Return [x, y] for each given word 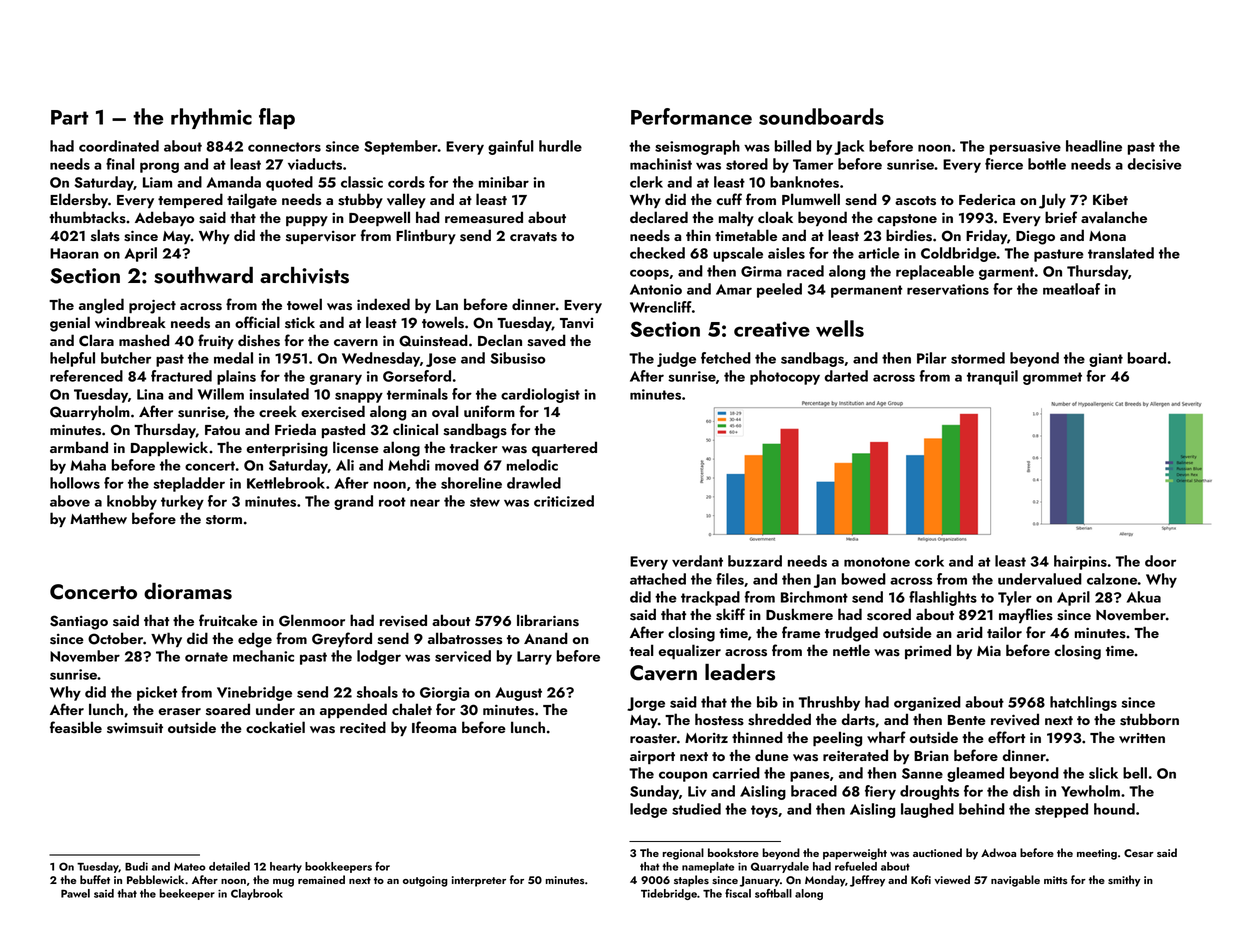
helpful [72, 359]
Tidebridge [669, 894]
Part [69, 117]
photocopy [785, 377]
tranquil [992, 377]
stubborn [1149, 719]
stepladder [189, 484]
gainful [511, 147]
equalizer [689, 651]
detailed [229, 866]
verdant [697, 561]
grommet [1052, 378]
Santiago [79, 622]
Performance [691, 116]
